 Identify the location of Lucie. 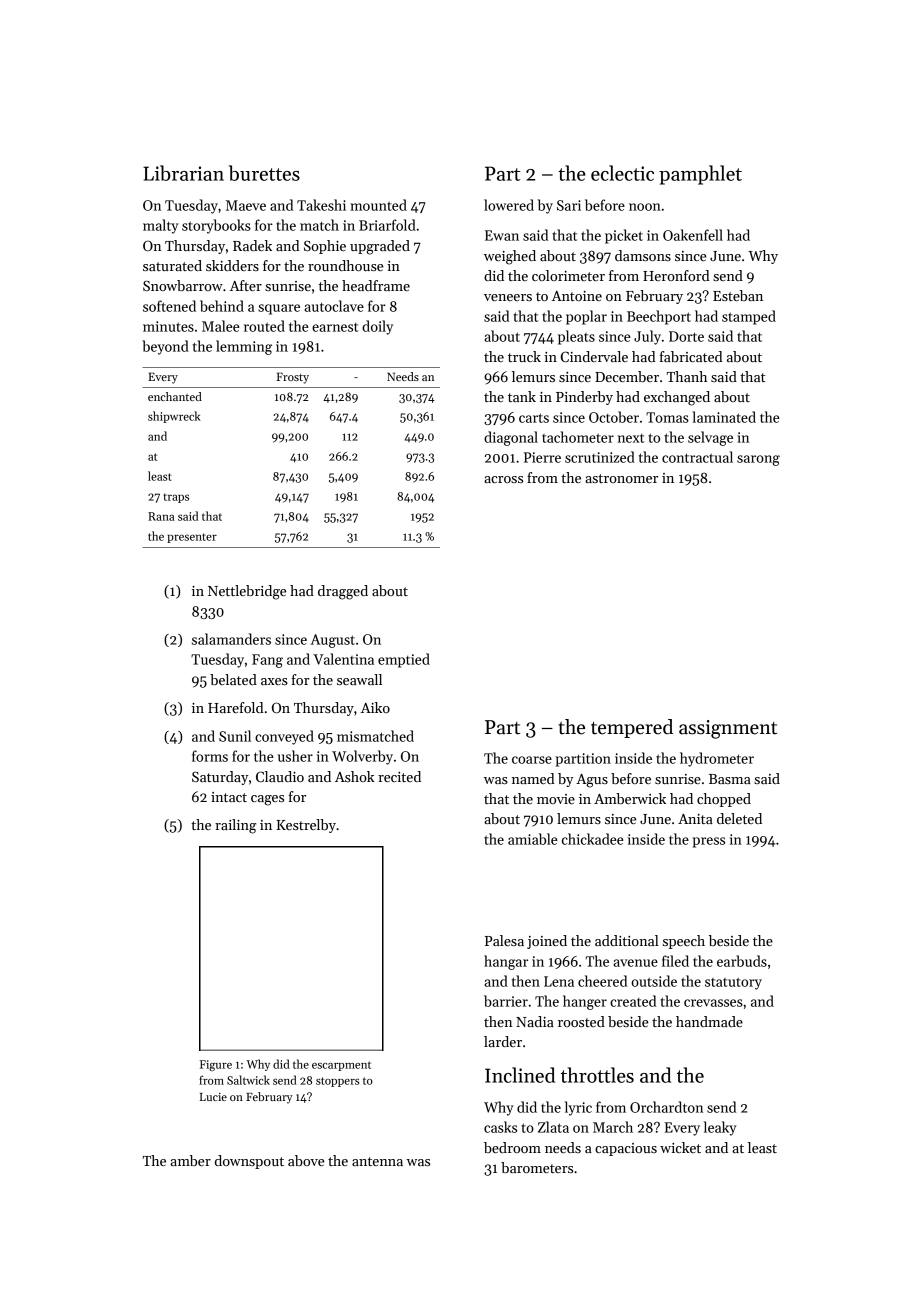
(213, 1097).
